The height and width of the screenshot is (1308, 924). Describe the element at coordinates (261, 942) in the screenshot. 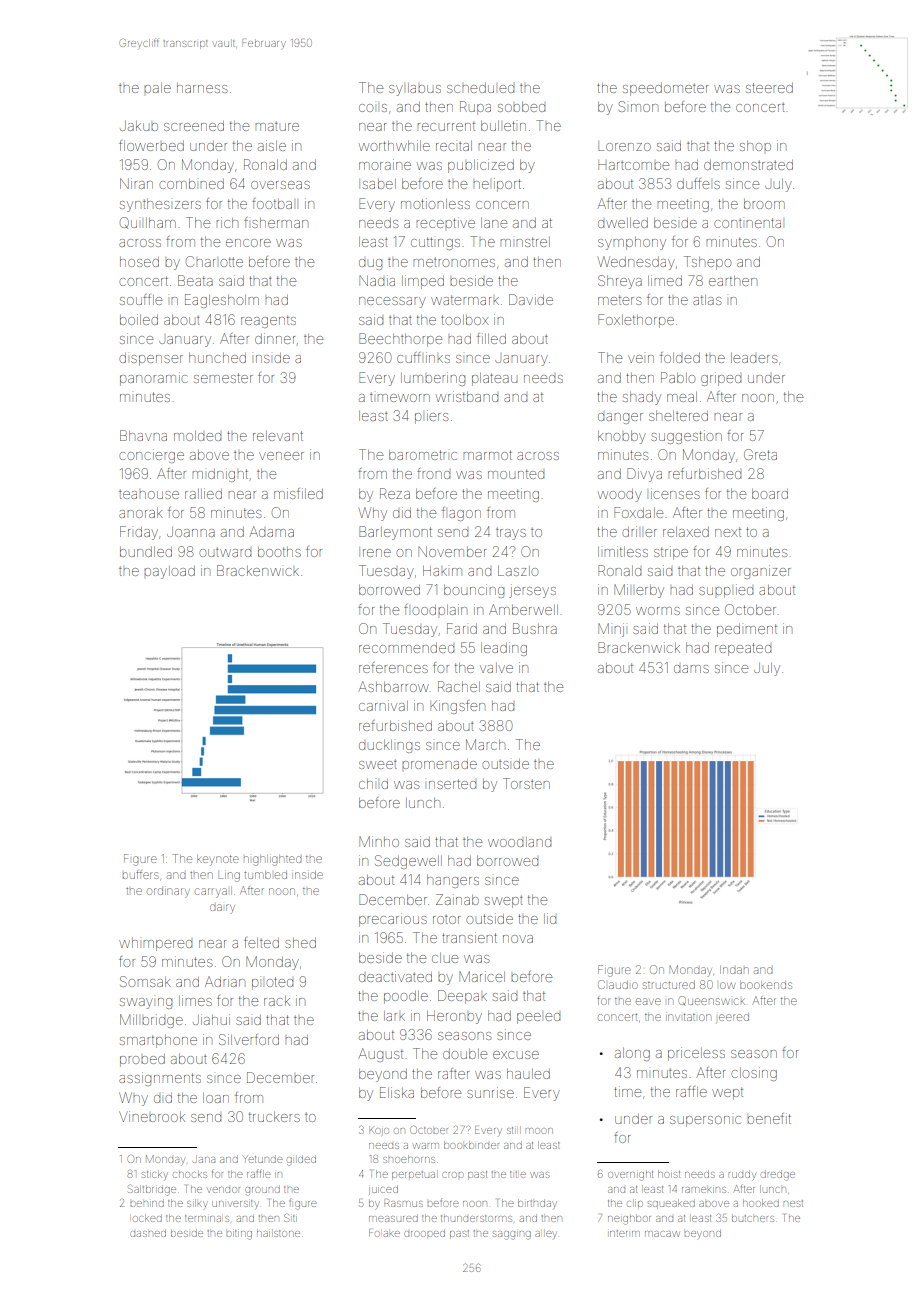

I see `felted` at that location.
